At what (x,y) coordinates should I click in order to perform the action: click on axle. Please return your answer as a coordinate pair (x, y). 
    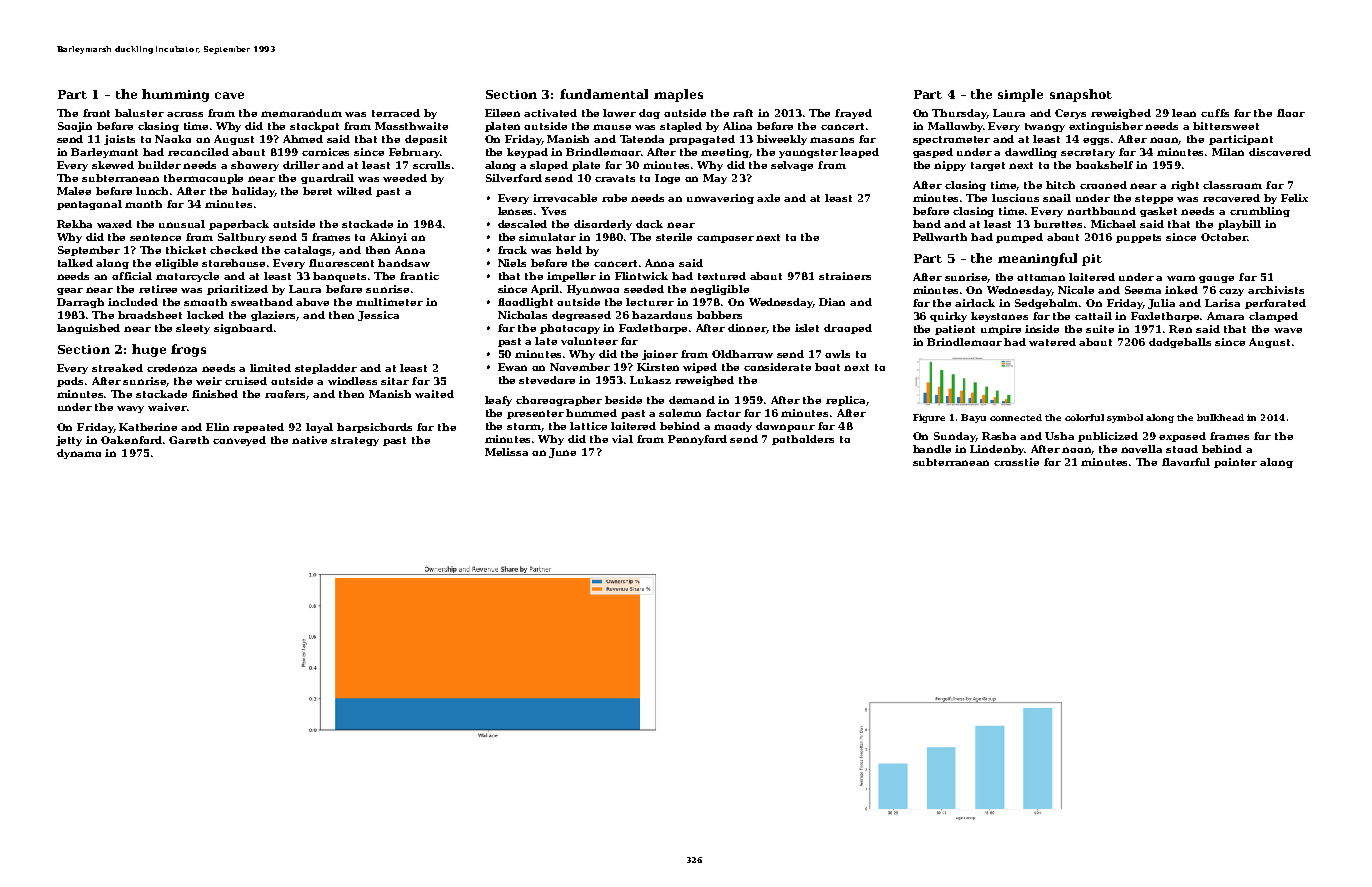
    Looking at the image, I should click on (768, 198).
